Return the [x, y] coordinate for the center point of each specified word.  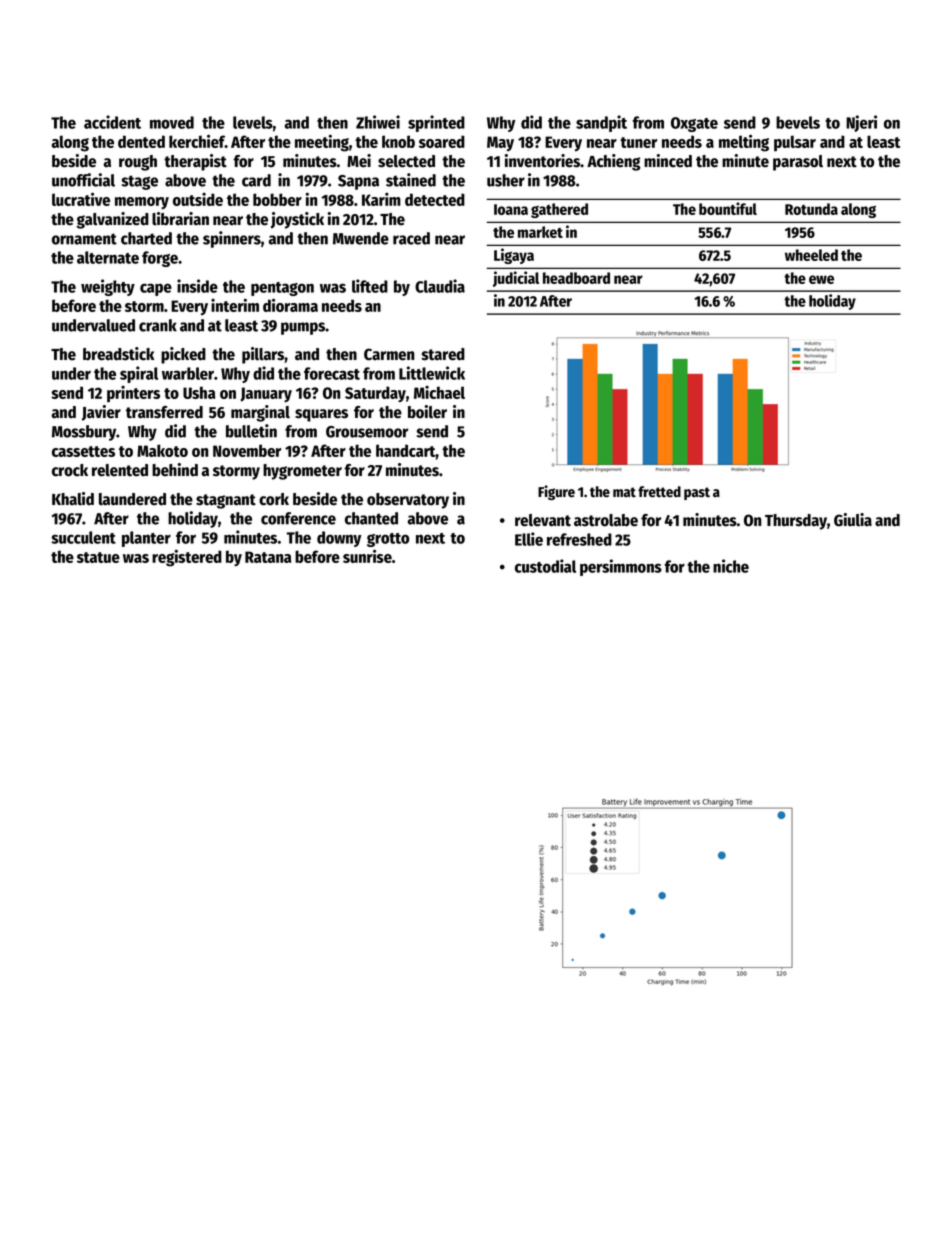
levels [253, 122]
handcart [406, 450]
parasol [798, 163]
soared [442, 141]
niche [731, 566]
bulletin [251, 431]
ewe [821, 279]
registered [187, 558]
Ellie [529, 539]
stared [443, 354]
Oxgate [694, 124]
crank [158, 325]
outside [198, 199]
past [697, 493]
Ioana [511, 209]
